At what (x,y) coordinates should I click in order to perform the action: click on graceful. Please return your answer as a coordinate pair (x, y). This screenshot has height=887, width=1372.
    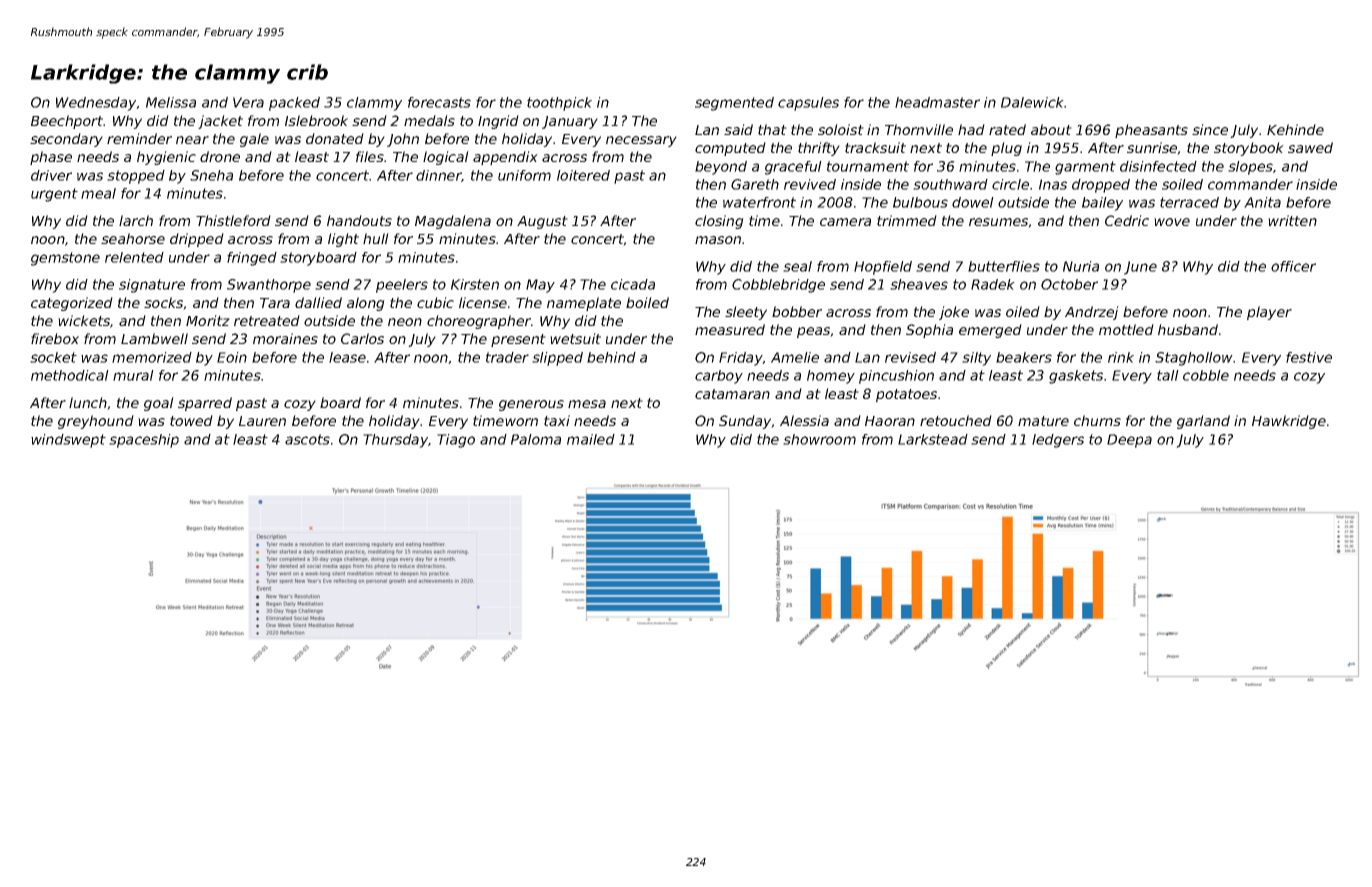
    Looking at the image, I should click on (793, 168).
